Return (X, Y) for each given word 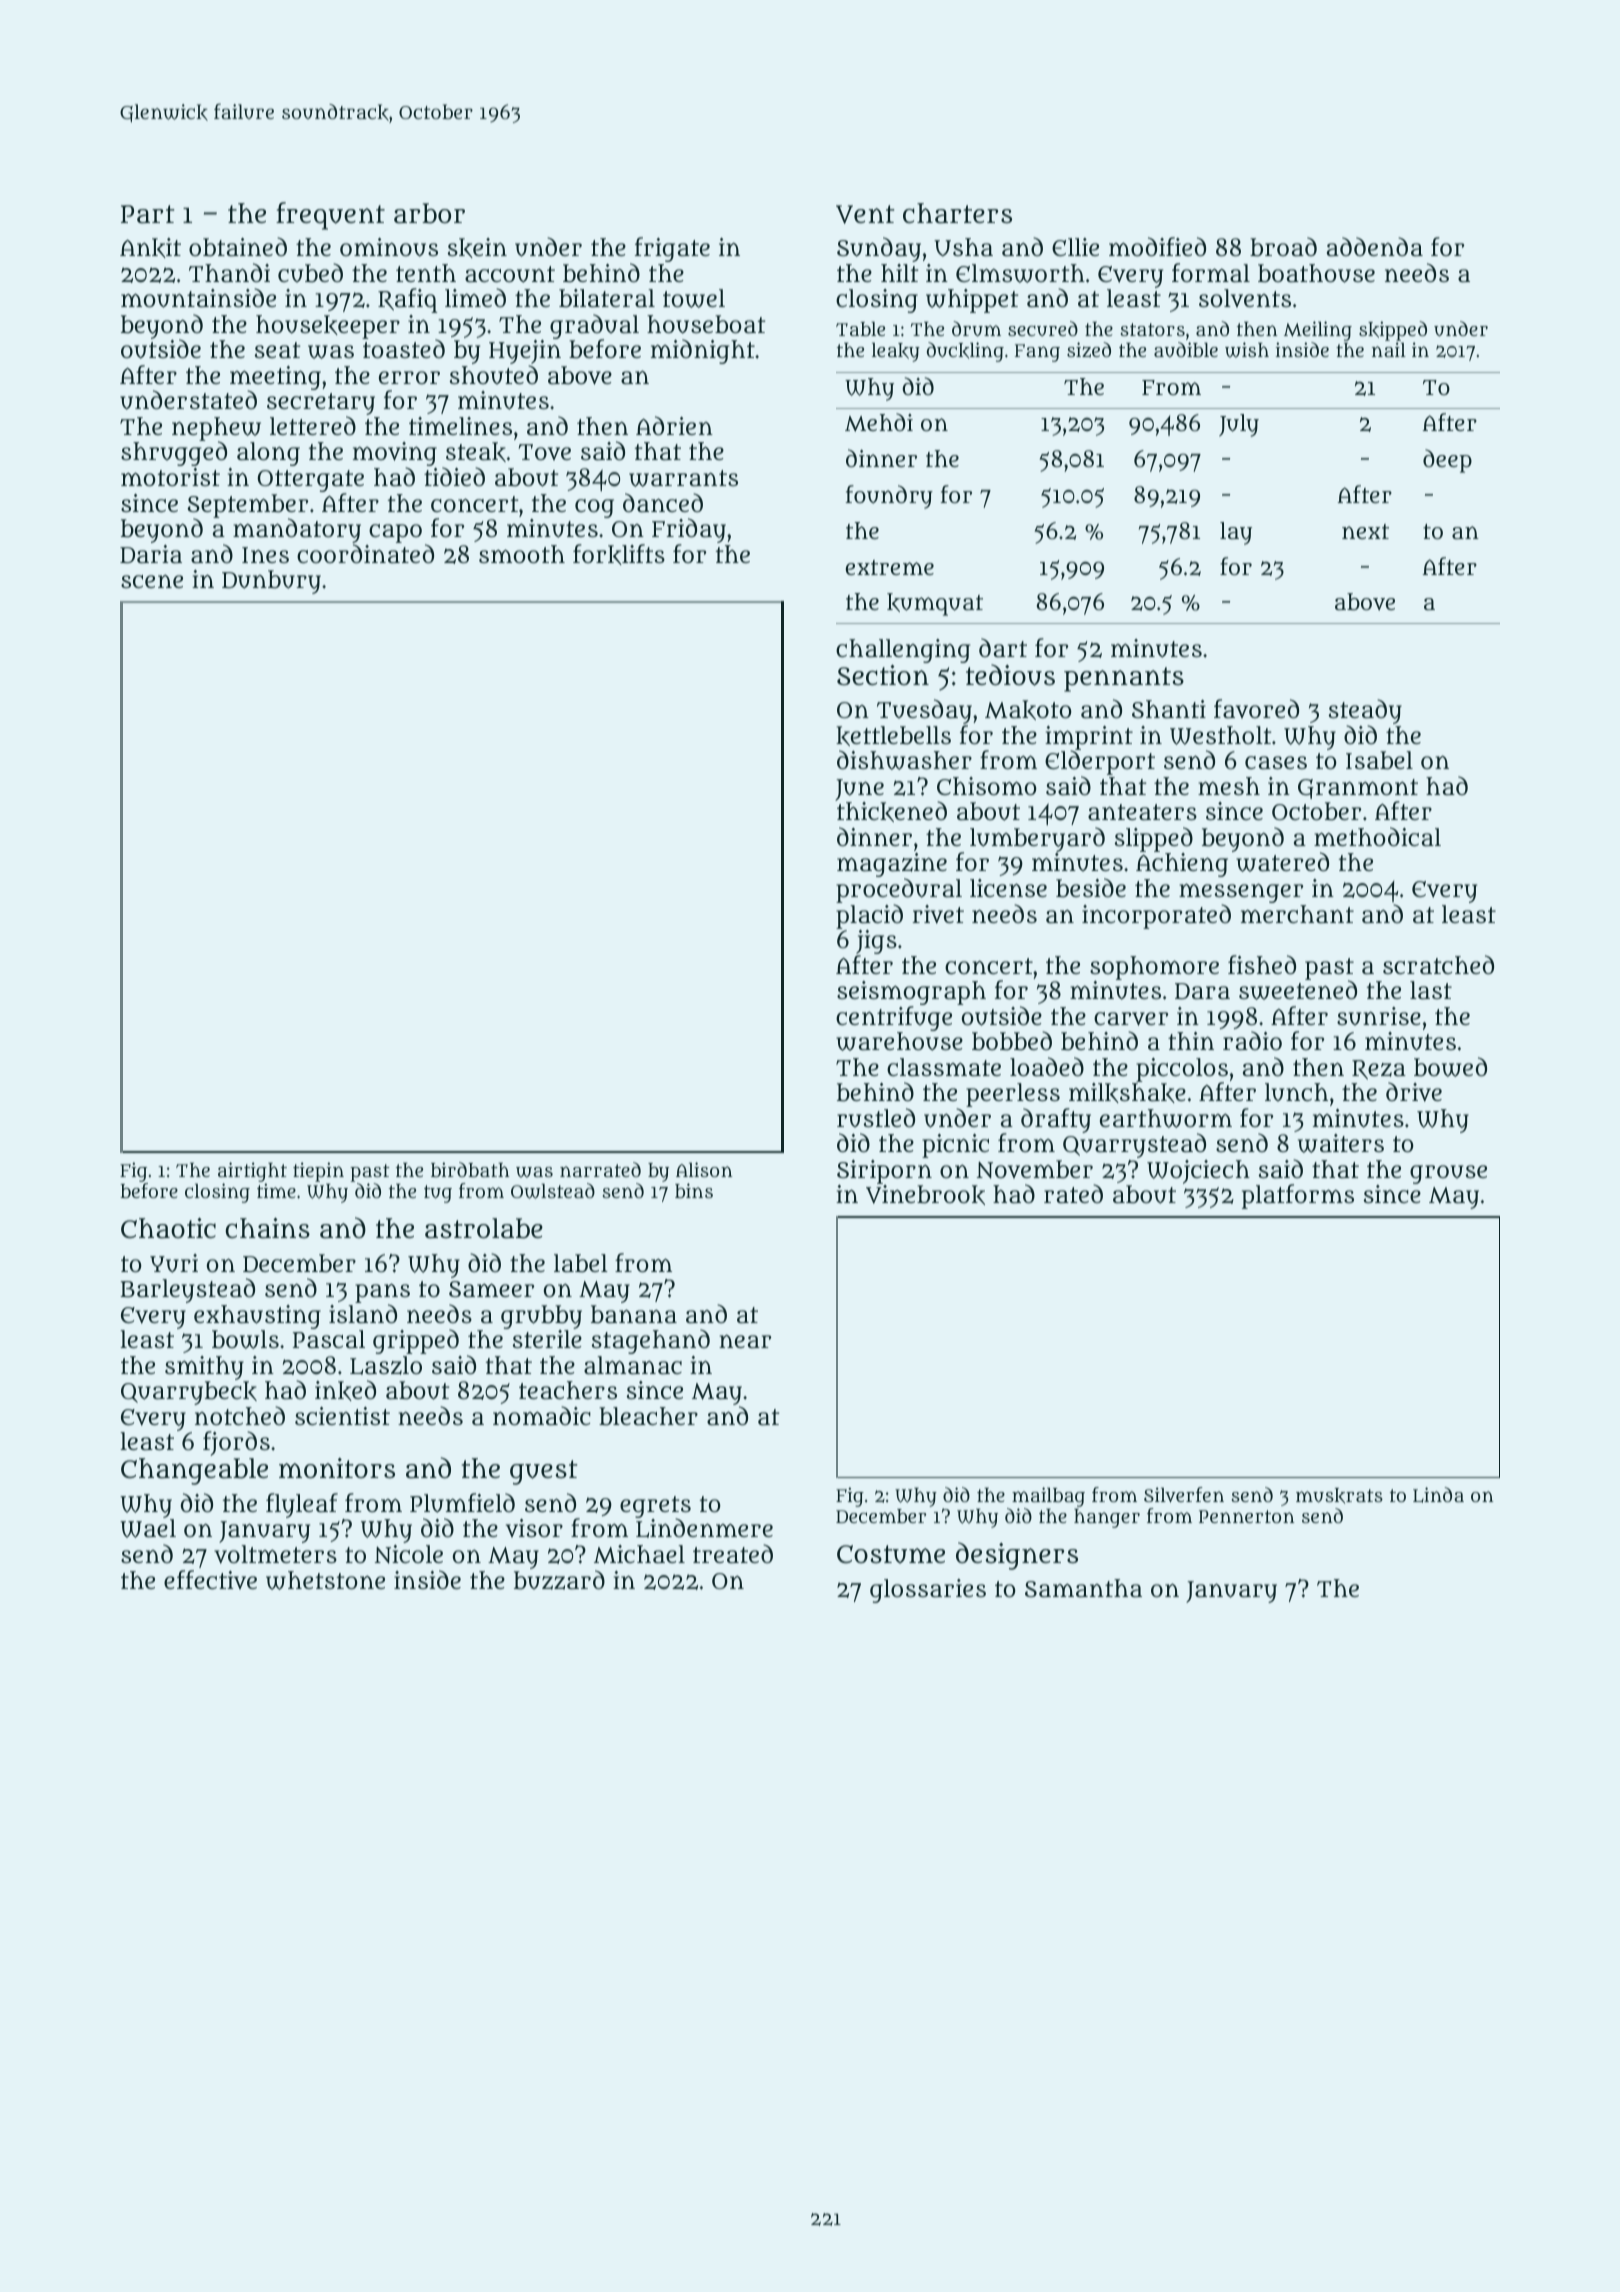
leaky (896, 352)
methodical (1377, 837)
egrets (655, 1507)
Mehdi (879, 422)
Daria (151, 554)
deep (1447, 461)
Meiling (1318, 331)
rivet (938, 914)
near (745, 1342)
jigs (876, 942)
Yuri (174, 1263)
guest (543, 1472)
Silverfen (1184, 1495)
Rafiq (407, 300)
